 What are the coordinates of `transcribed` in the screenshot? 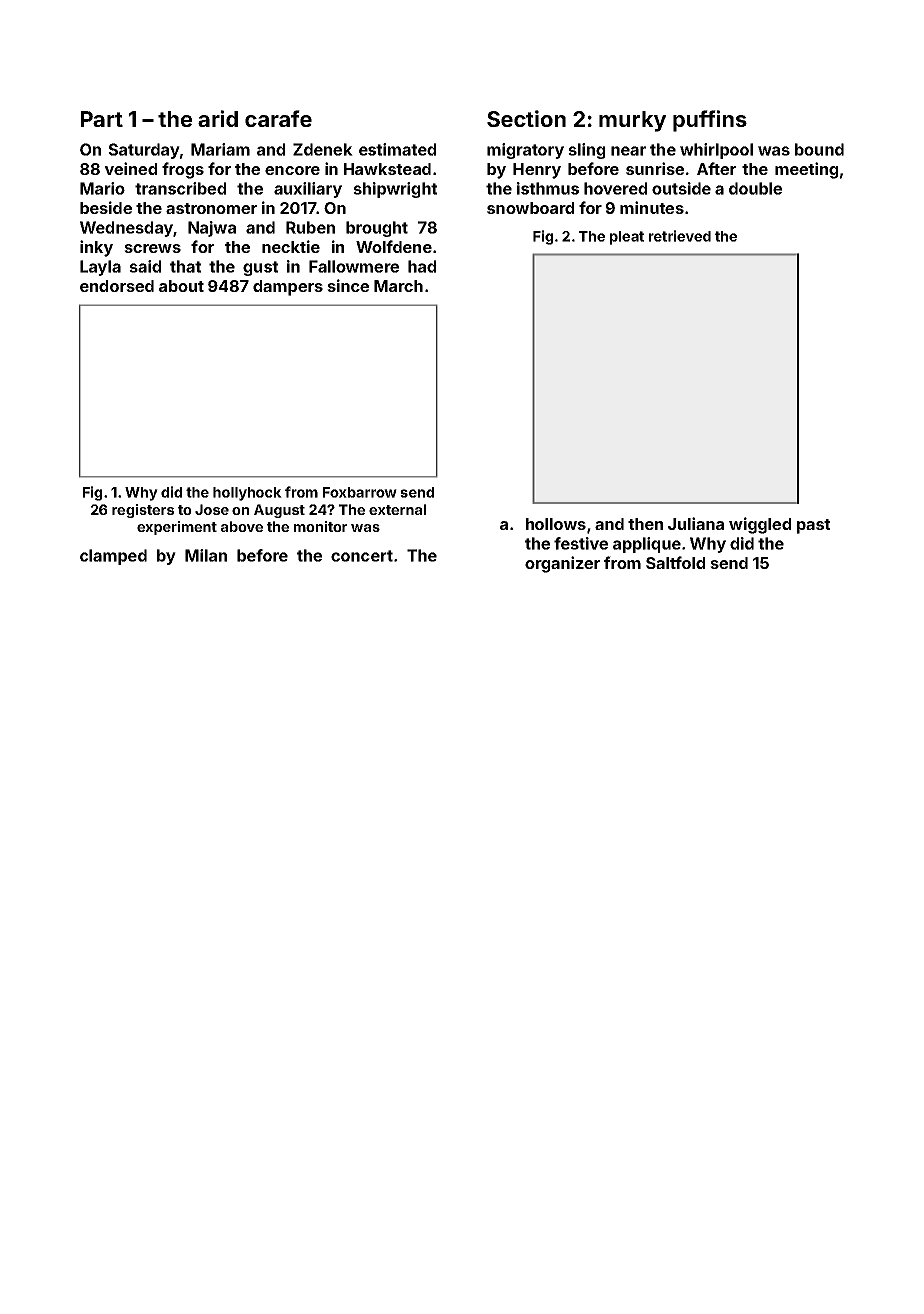 It's located at (180, 188).
